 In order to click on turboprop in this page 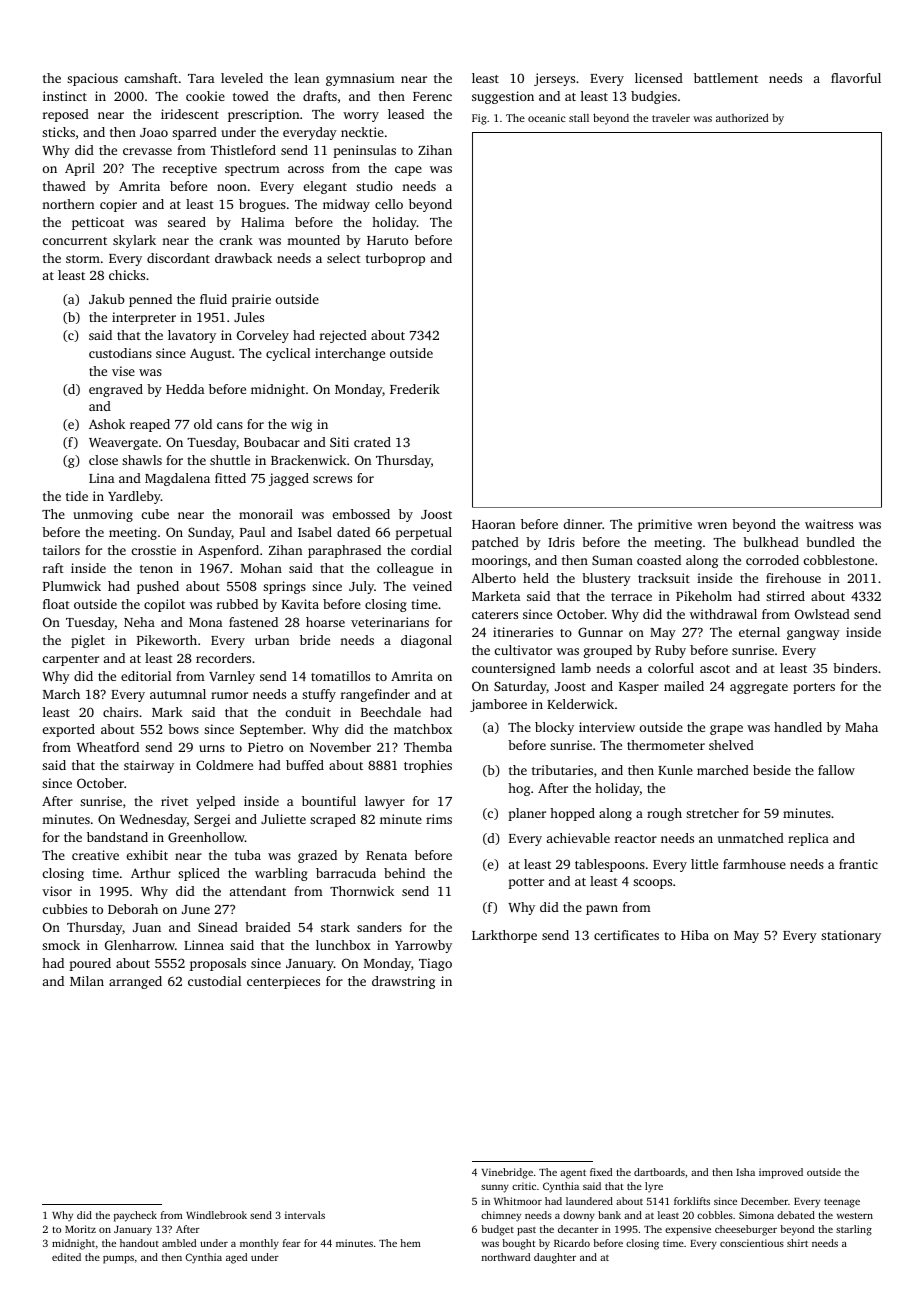, I will do `click(395, 259)`.
